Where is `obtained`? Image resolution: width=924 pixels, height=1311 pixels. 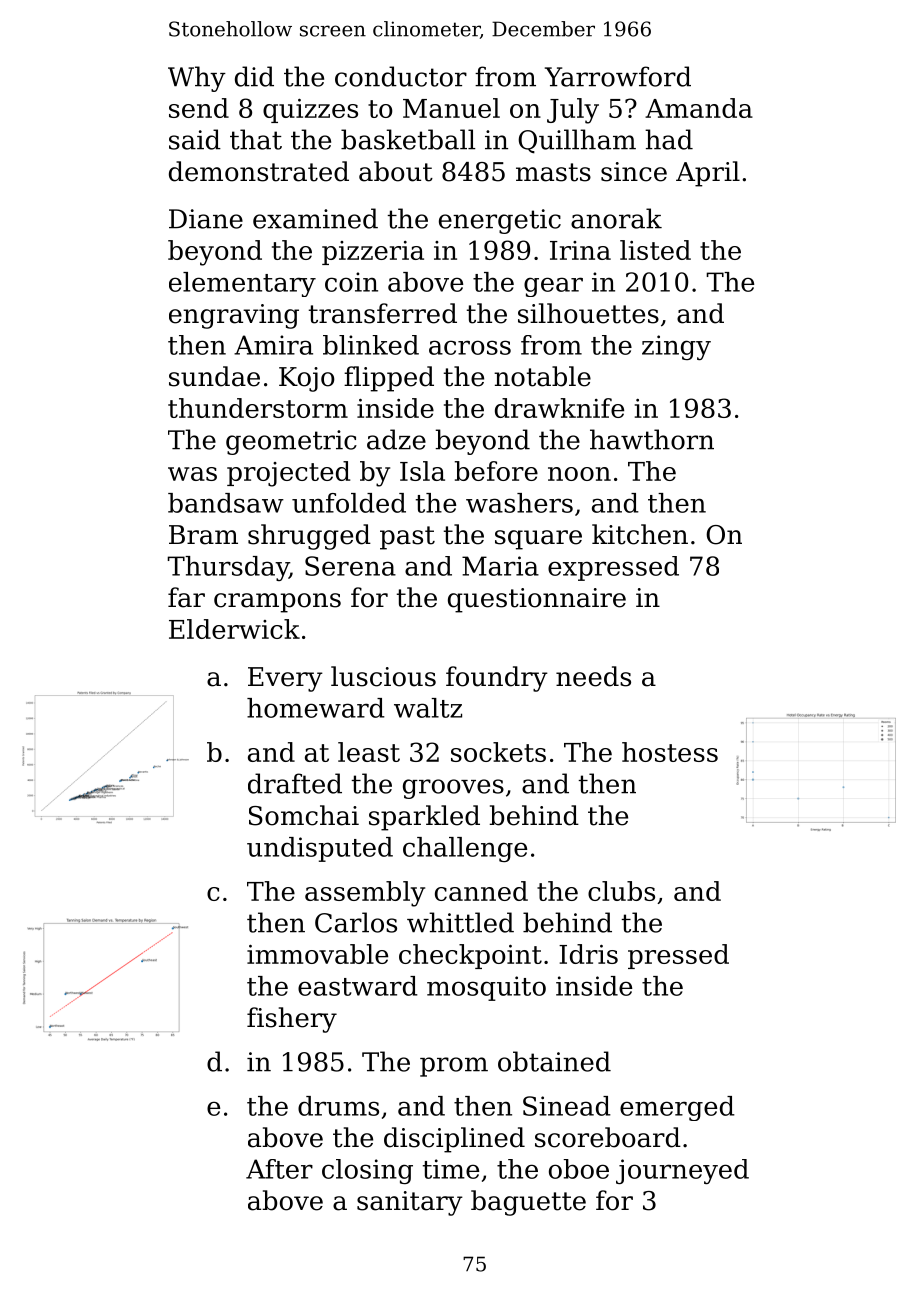
obtained is located at coordinates (554, 1061).
